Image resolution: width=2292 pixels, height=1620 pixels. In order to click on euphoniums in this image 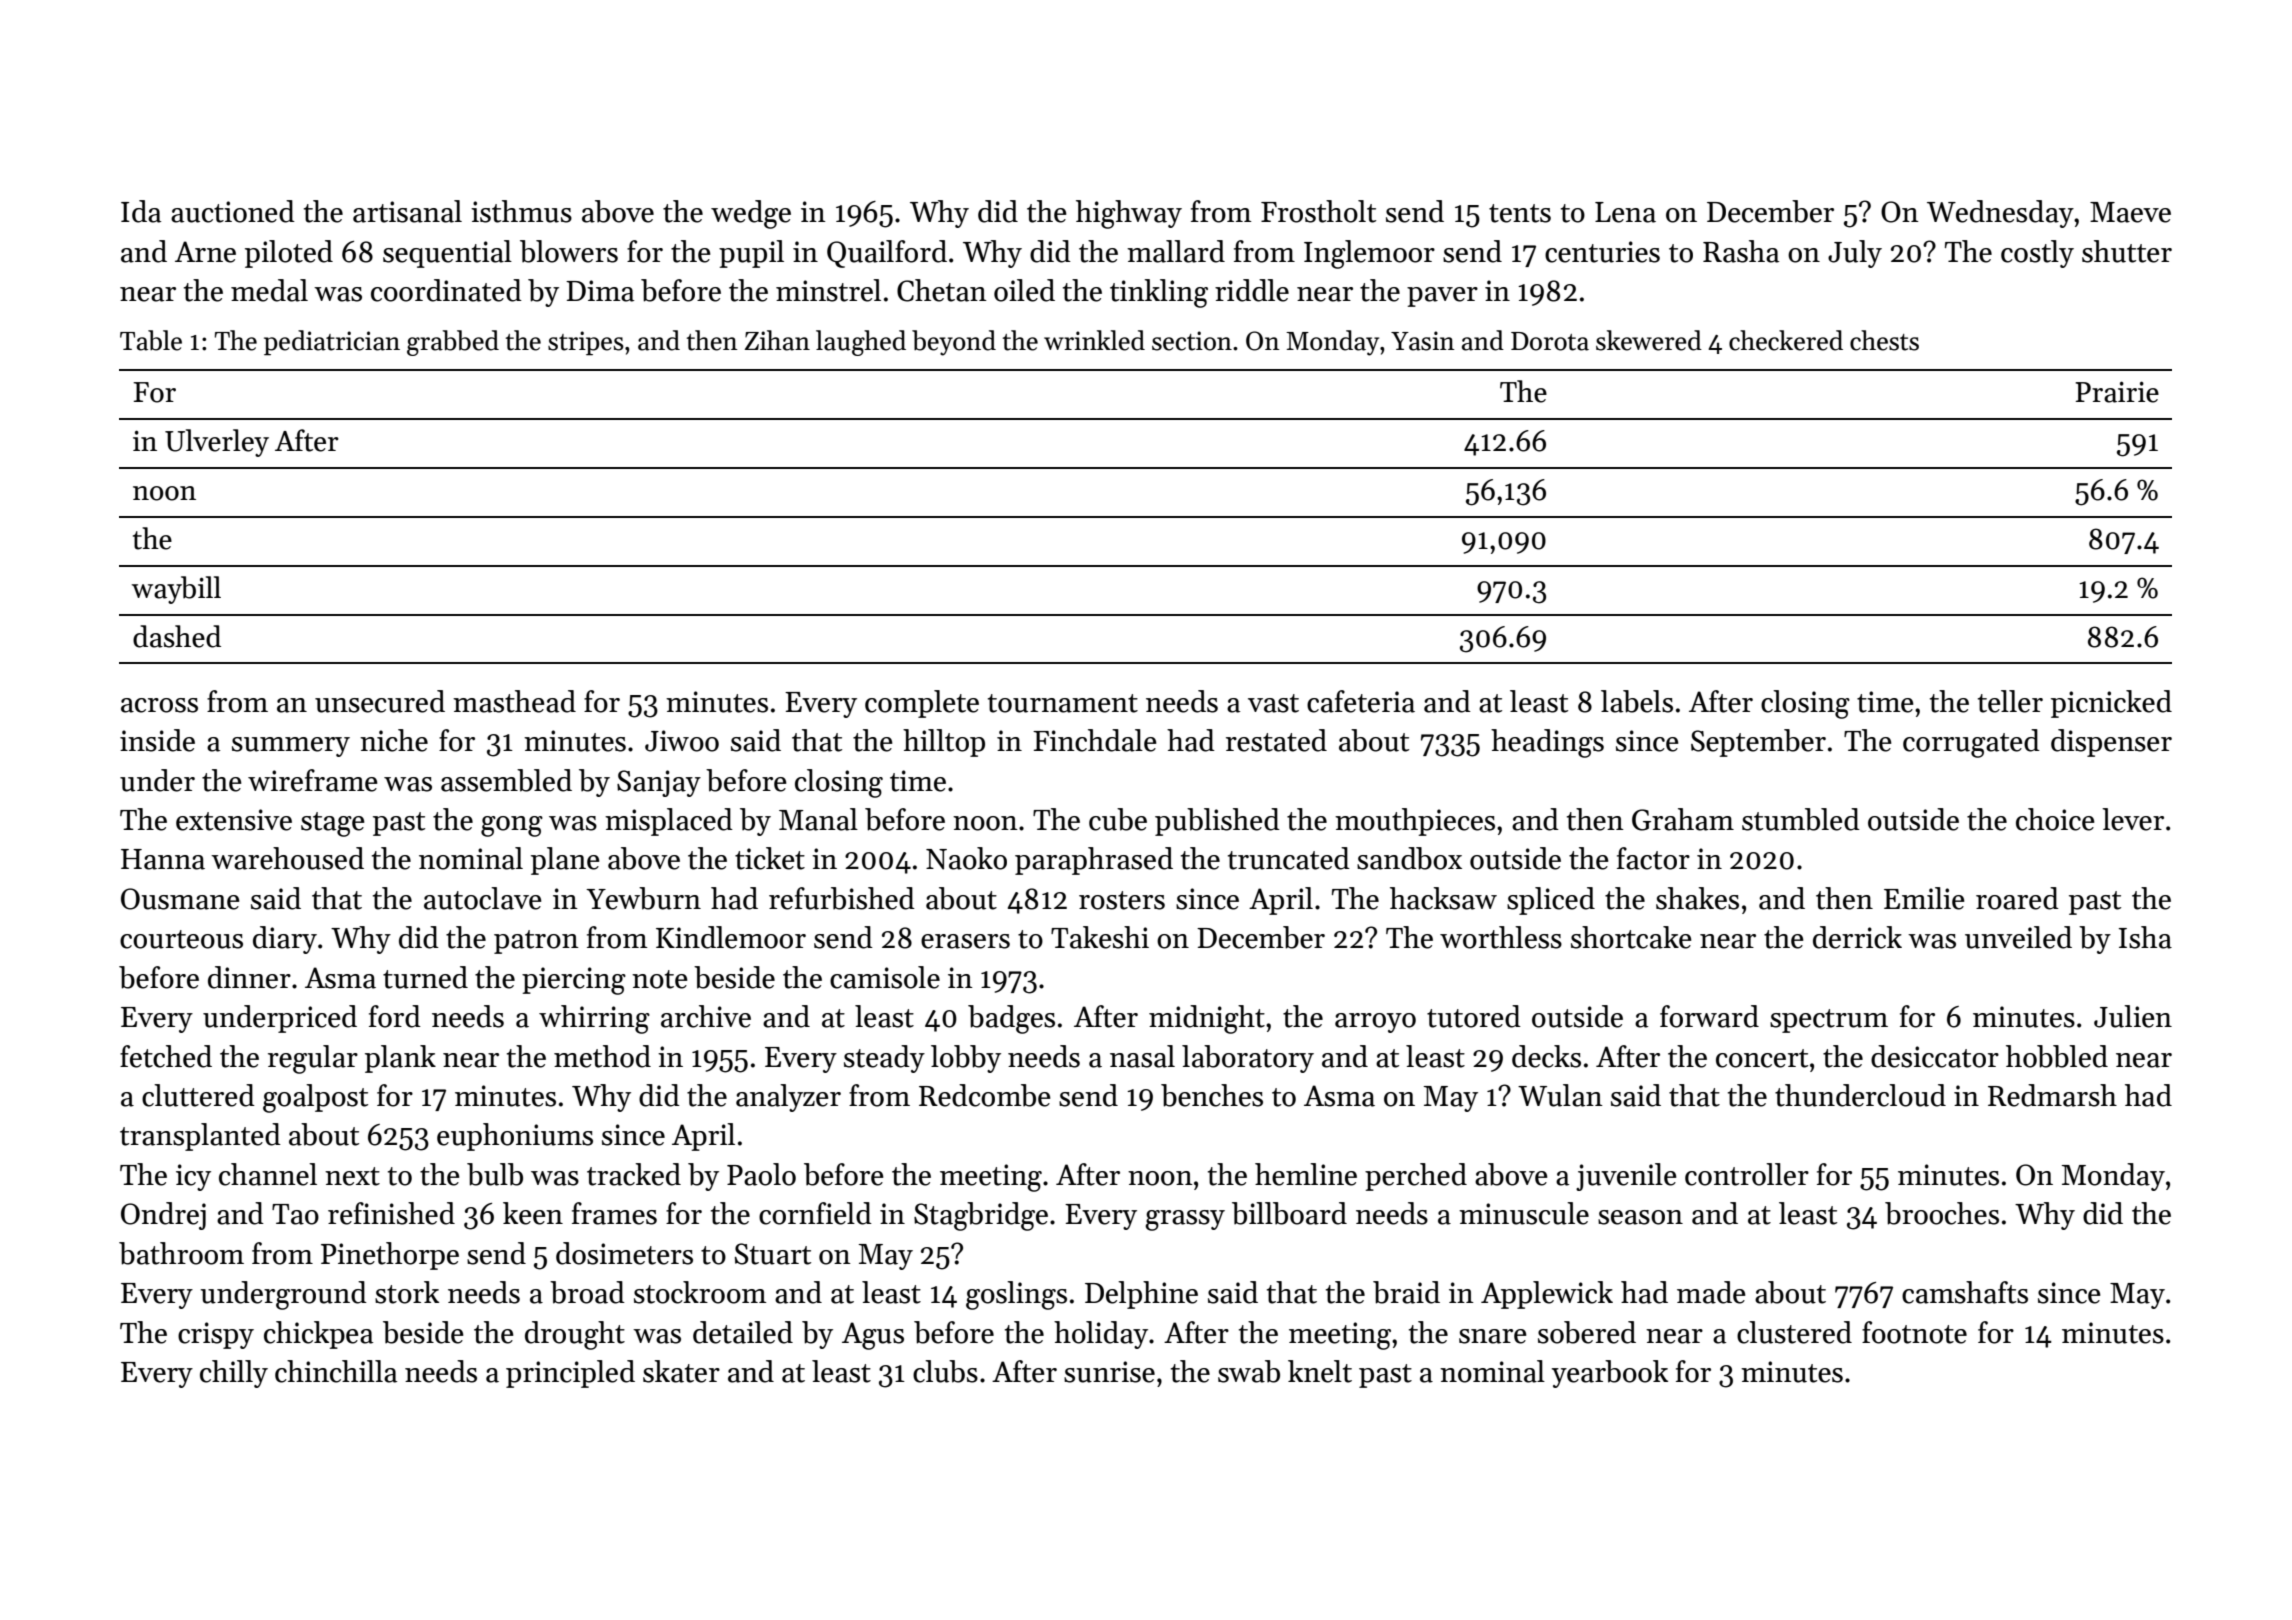, I will do `click(515, 1137)`.
